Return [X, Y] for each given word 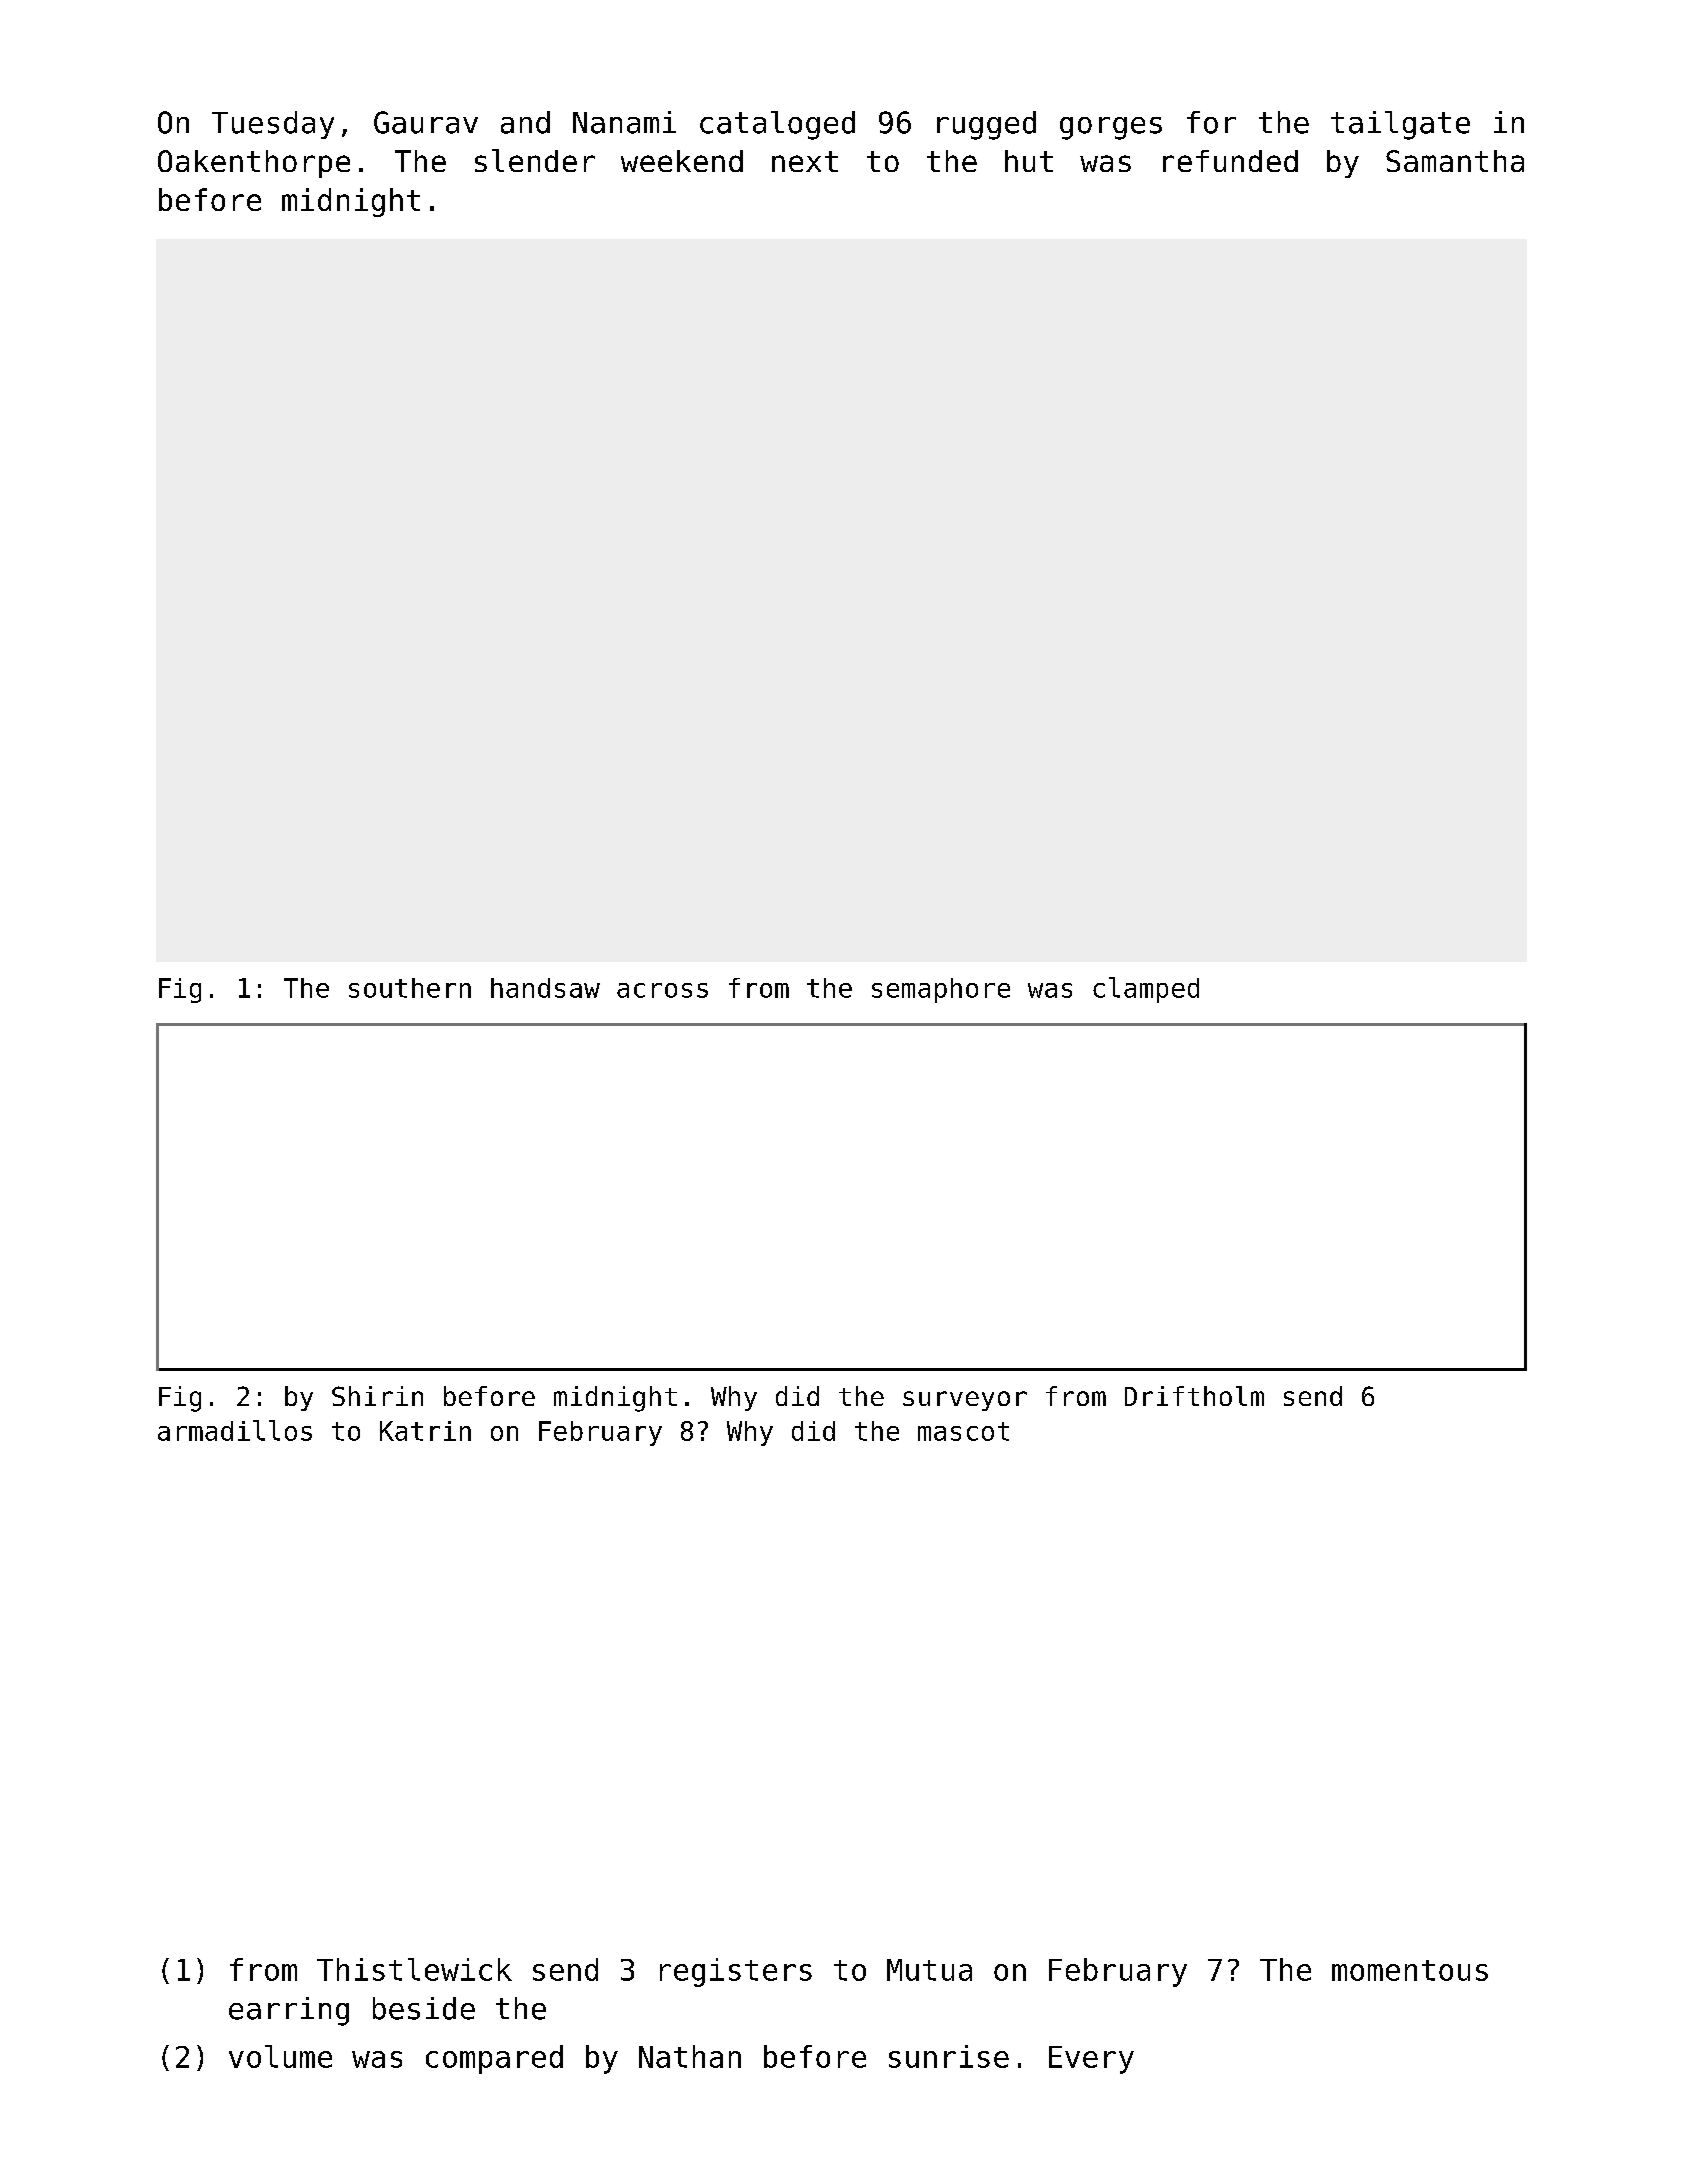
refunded [1230, 161]
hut [1029, 161]
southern [410, 988]
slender [535, 160]
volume [280, 2056]
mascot [963, 1431]
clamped [1146, 990]
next [805, 161]
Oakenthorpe [254, 164]
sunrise [949, 2056]
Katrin [425, 1431]
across [662, 990]
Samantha [1455, 161]
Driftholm [1194, 1396]
